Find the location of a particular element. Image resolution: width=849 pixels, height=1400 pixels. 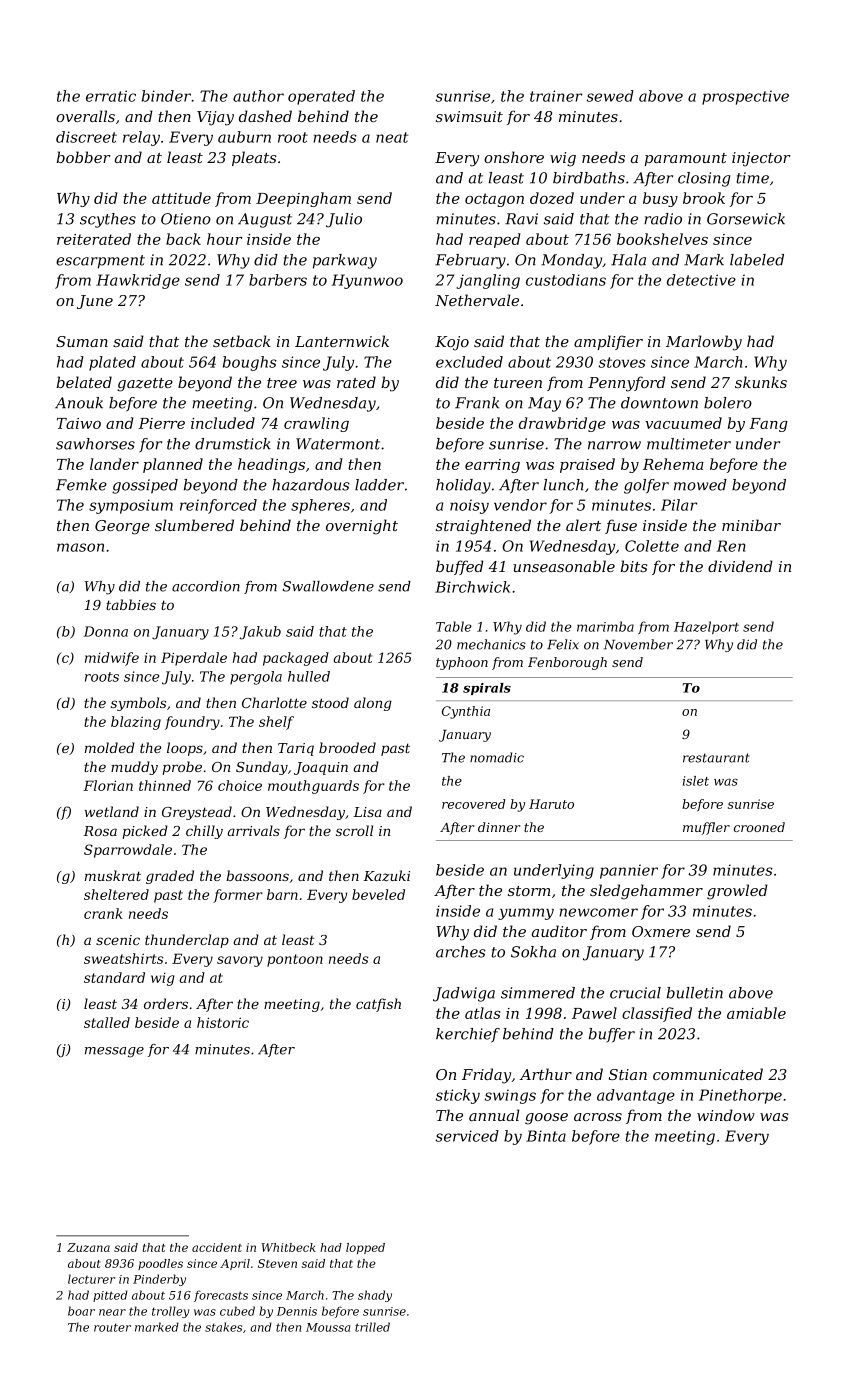

barbers is located at coordinates (278, 280).
